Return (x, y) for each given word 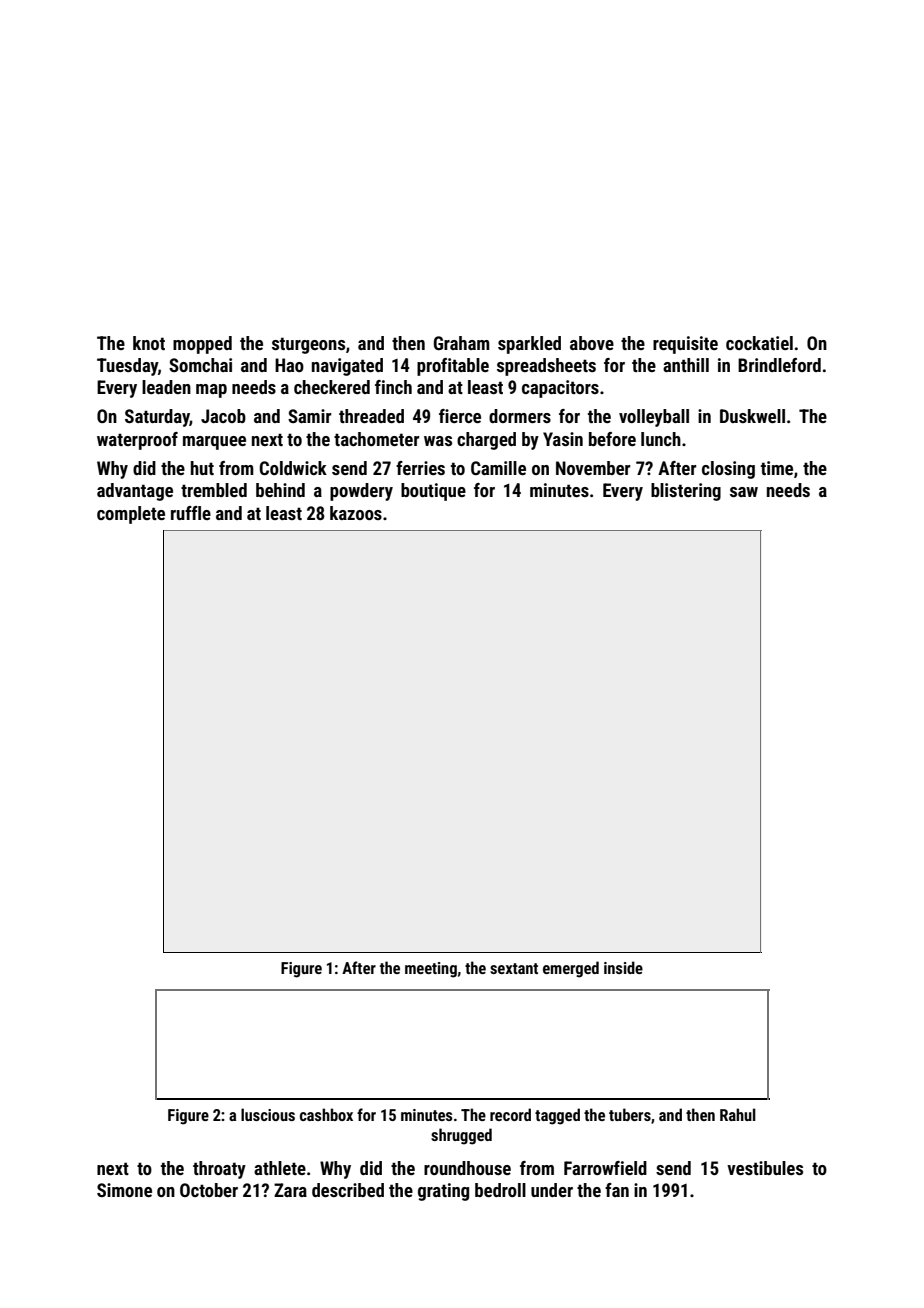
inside (623, 967)
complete (131, 515)
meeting (431, 970)
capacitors (560, 389)
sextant (514, 968)
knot (149, 343)
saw (744, 492)
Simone (124, 1190)
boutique (433, 492)
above (592, 343)
